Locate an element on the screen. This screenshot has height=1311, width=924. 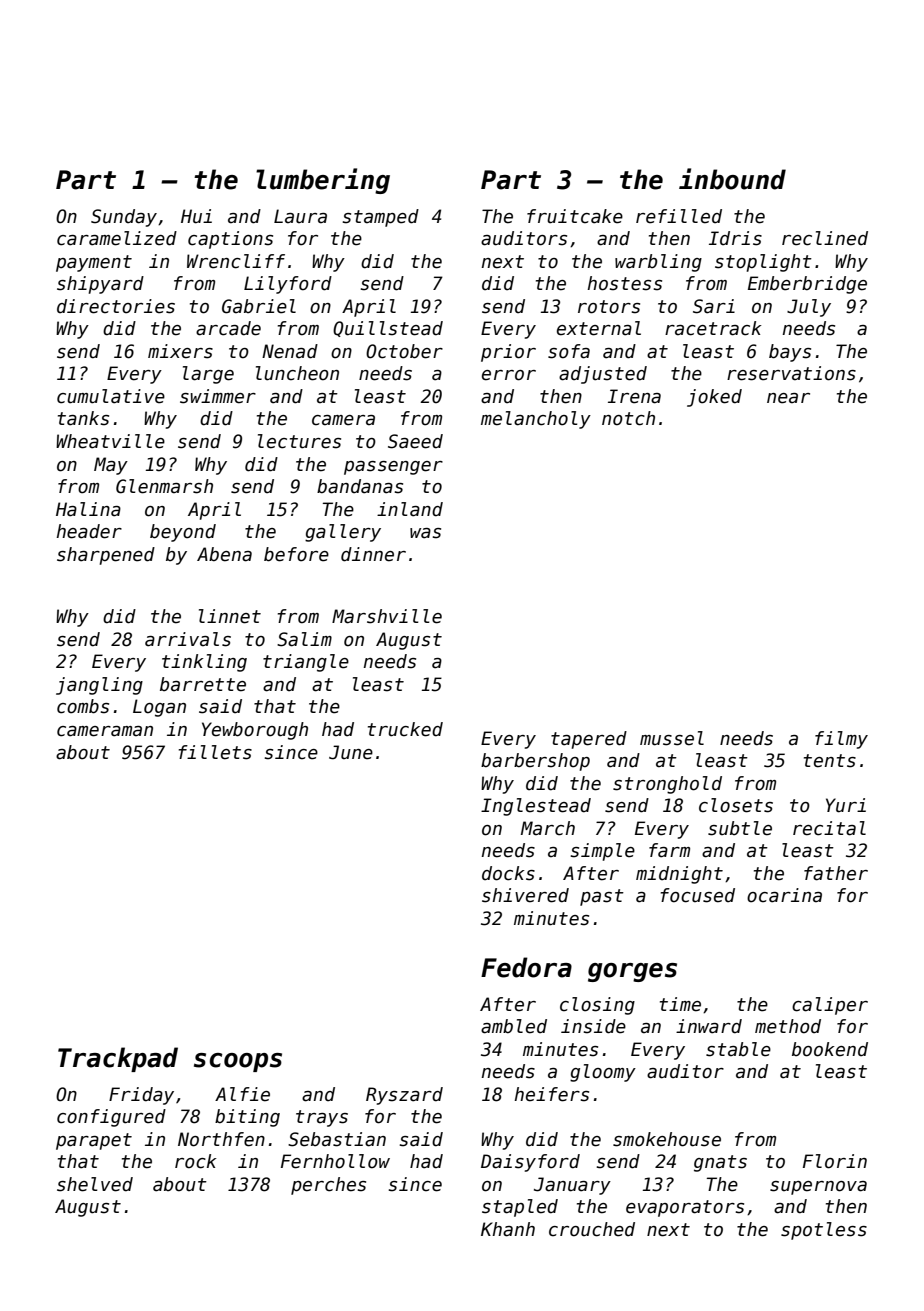
ambled is located at coordinates (514, 1026).
